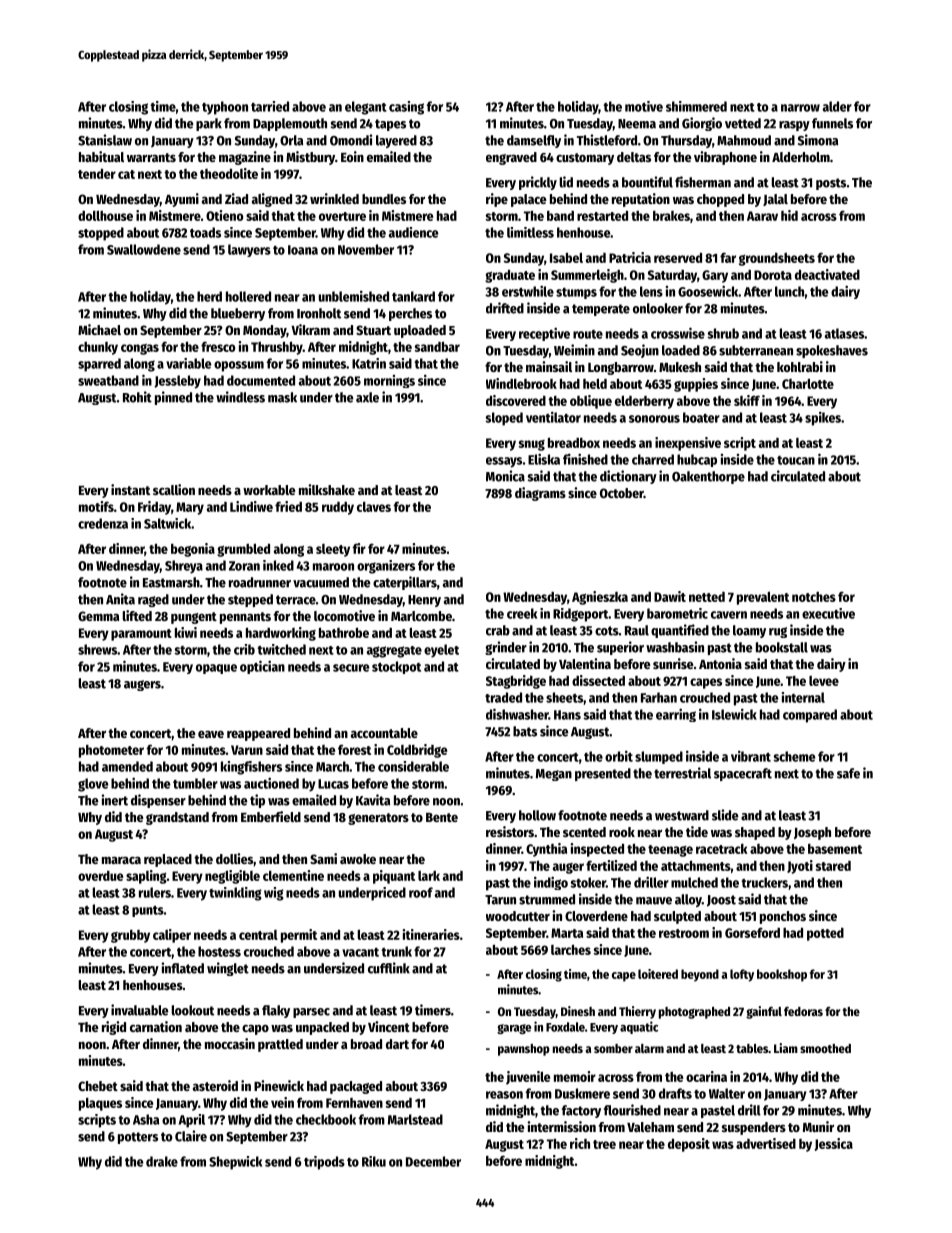  Describe the element at coordinates (696, 106) in the page. I see `shimmered` at that location.
